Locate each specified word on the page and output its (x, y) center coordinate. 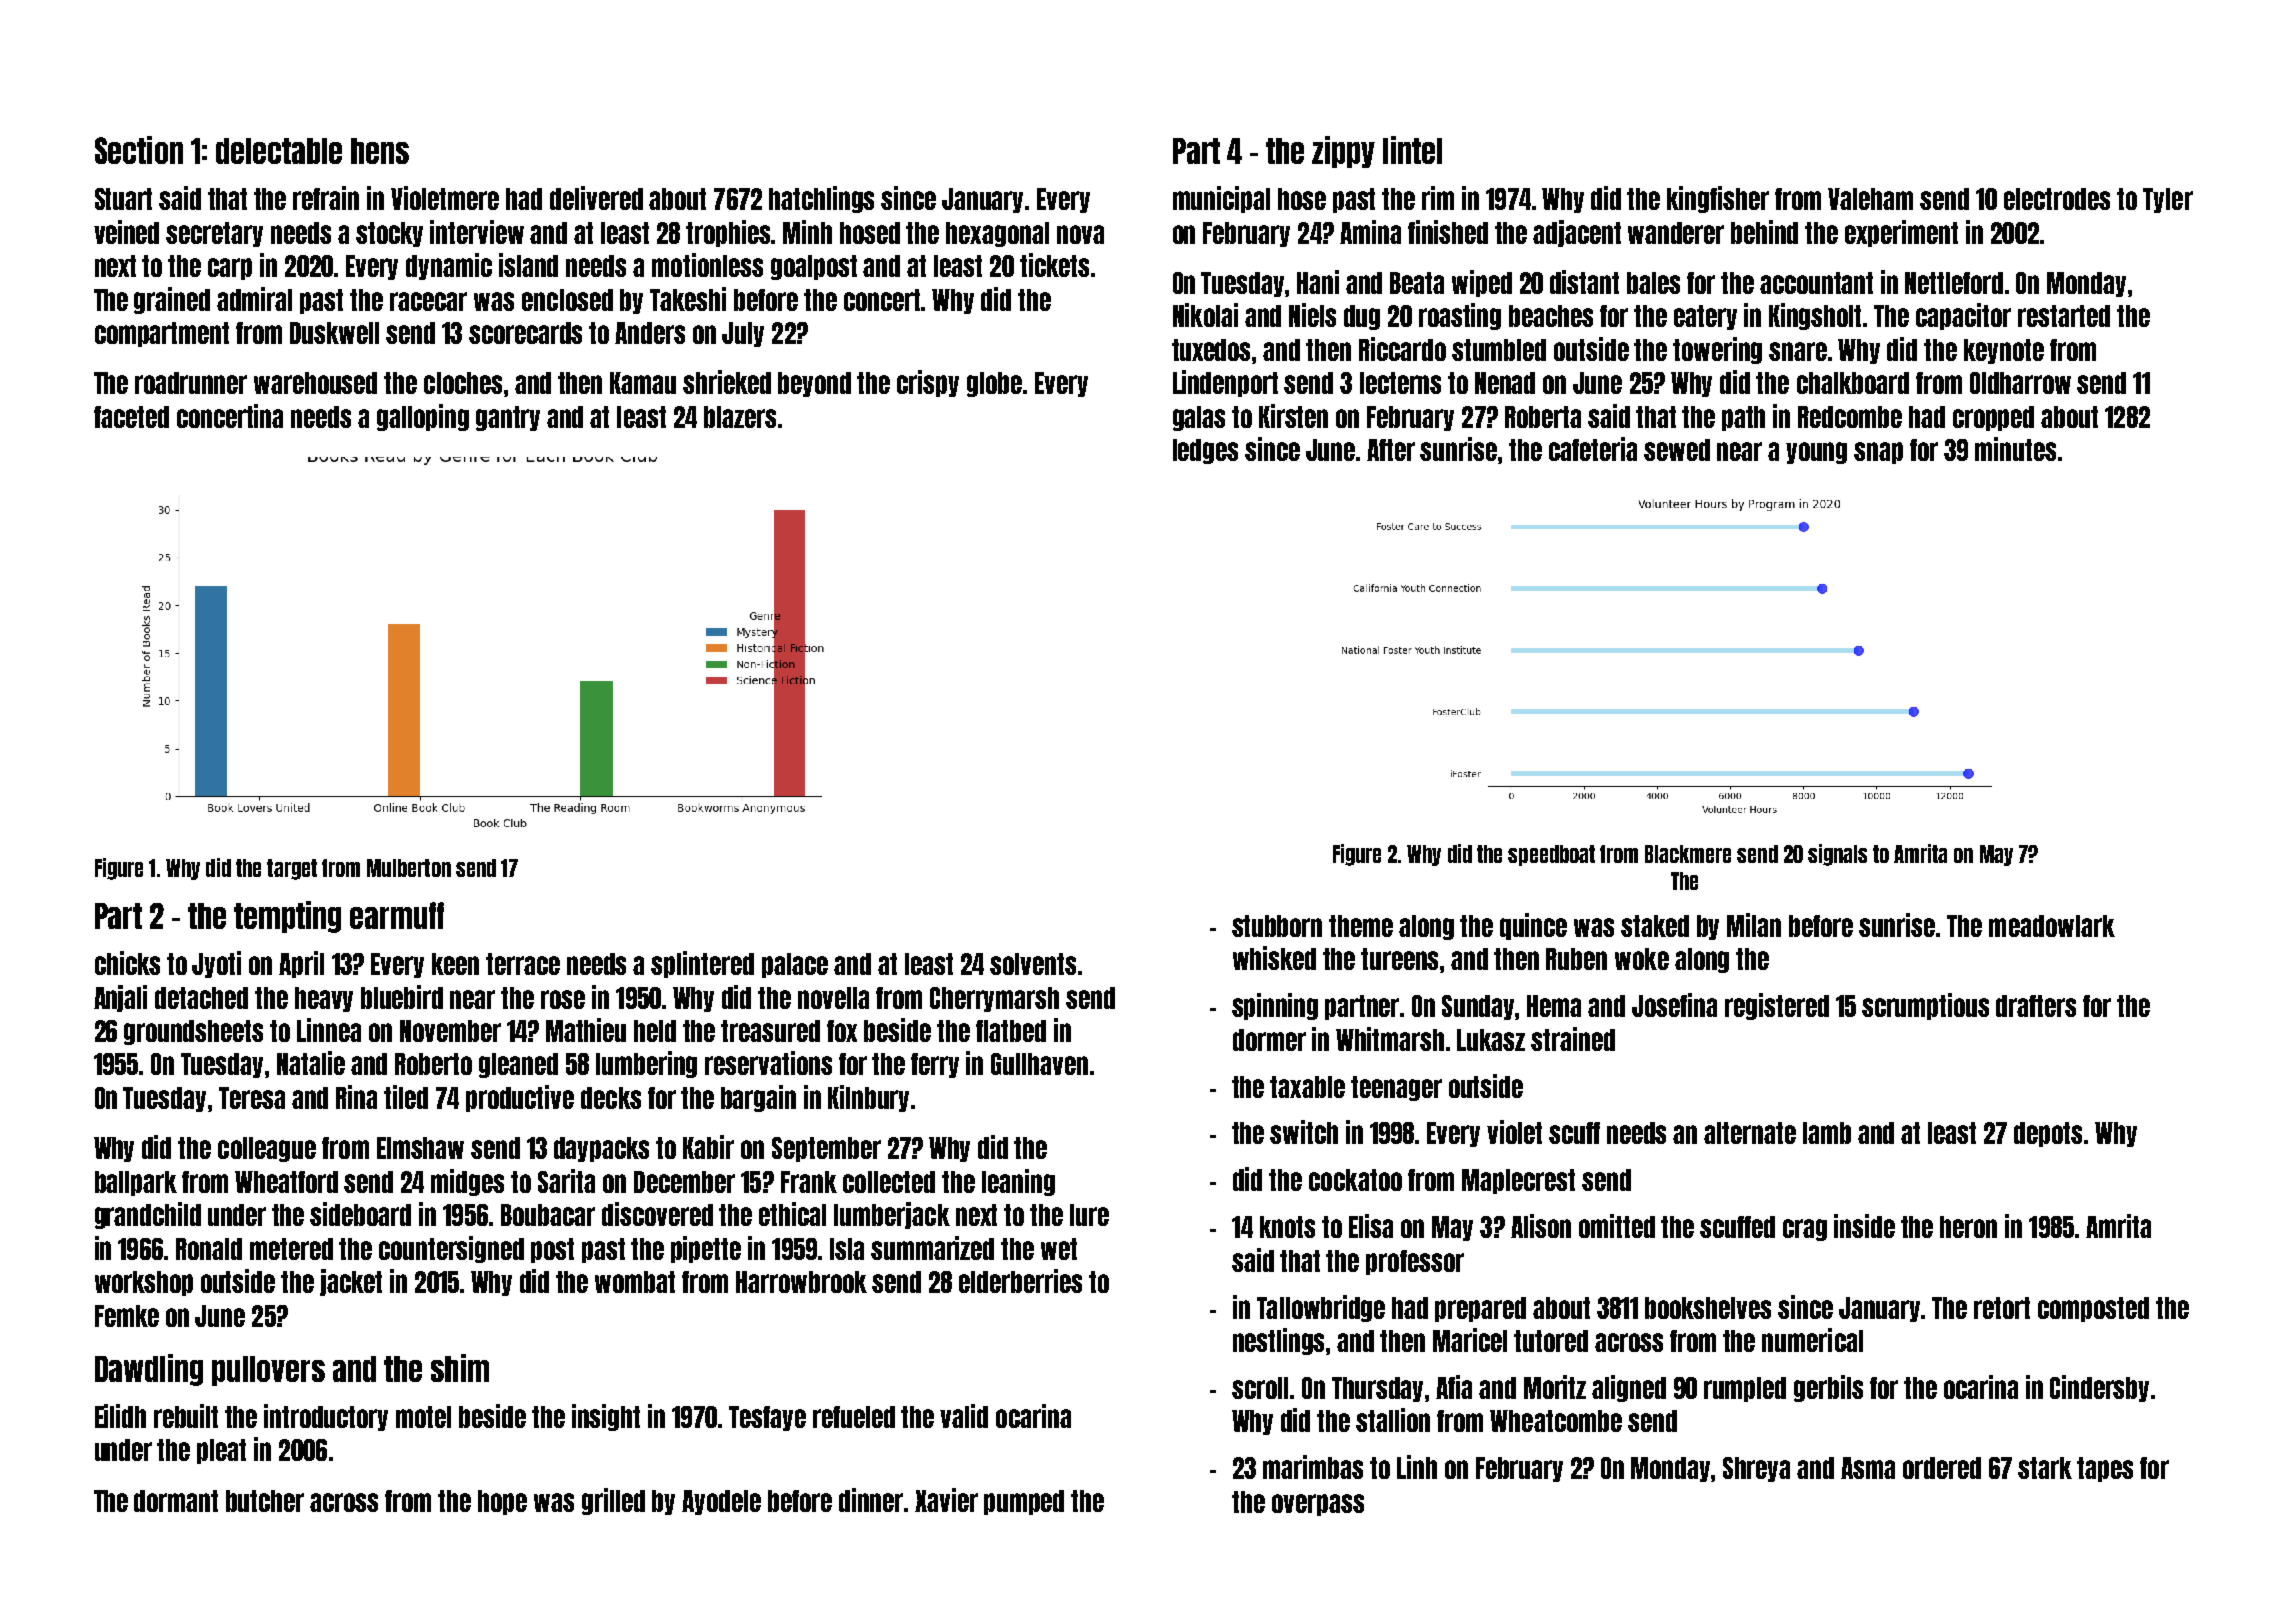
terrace (523, 964)
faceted (131, 417)
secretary (214, 234)
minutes (2015, 449)
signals (1837, 855)
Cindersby (2099, 1388)
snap (1878, 453)
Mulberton (409, 868)
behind (1764, 232)
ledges (1205, 451)
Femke (127, 1316)
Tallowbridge (1321, 1308)
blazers (740, 417)
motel (423, 1417)
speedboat (1551, 855)
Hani (1318, 282)
